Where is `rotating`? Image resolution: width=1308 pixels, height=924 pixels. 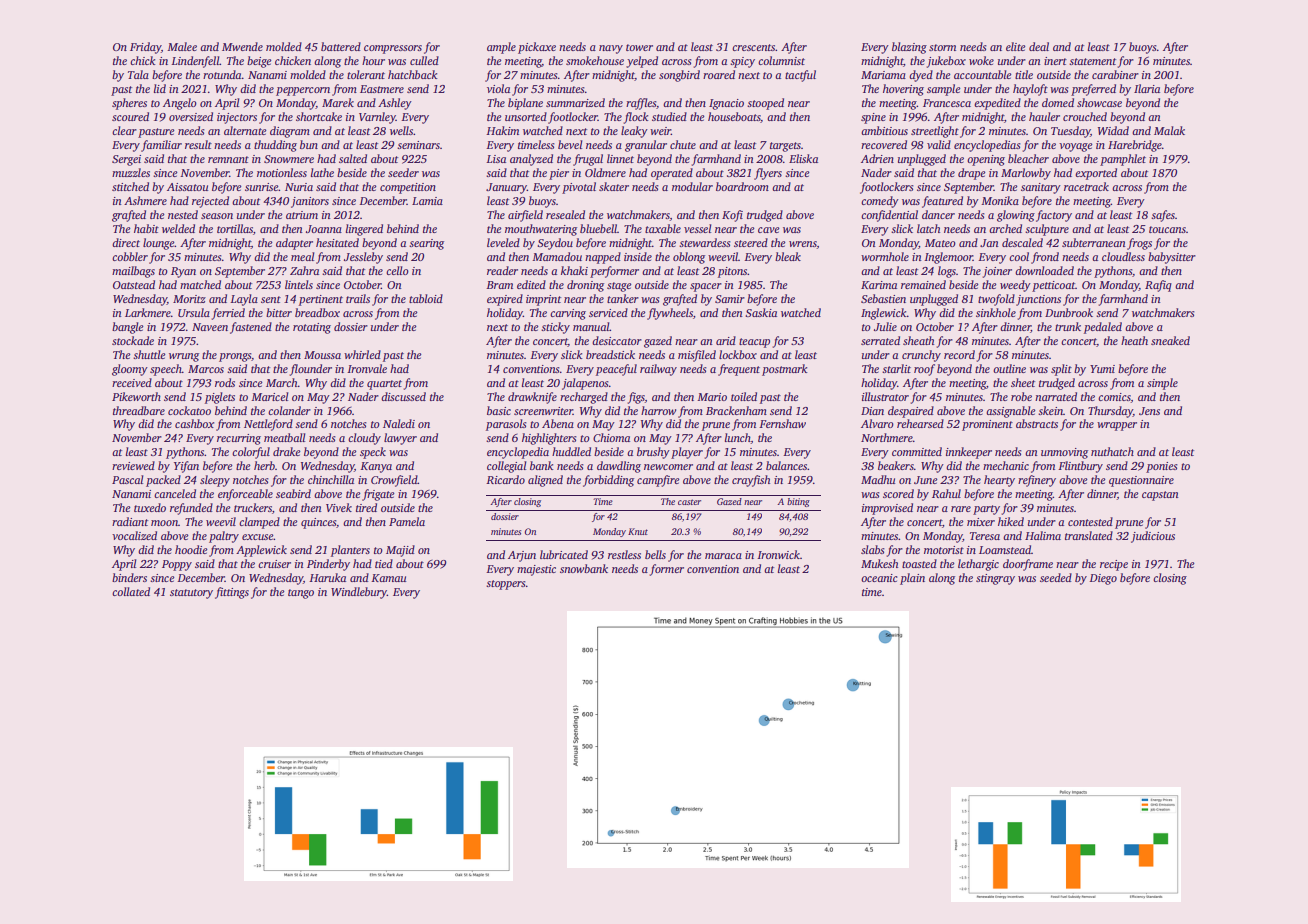
rotating is located at coordinates (312, 328).
